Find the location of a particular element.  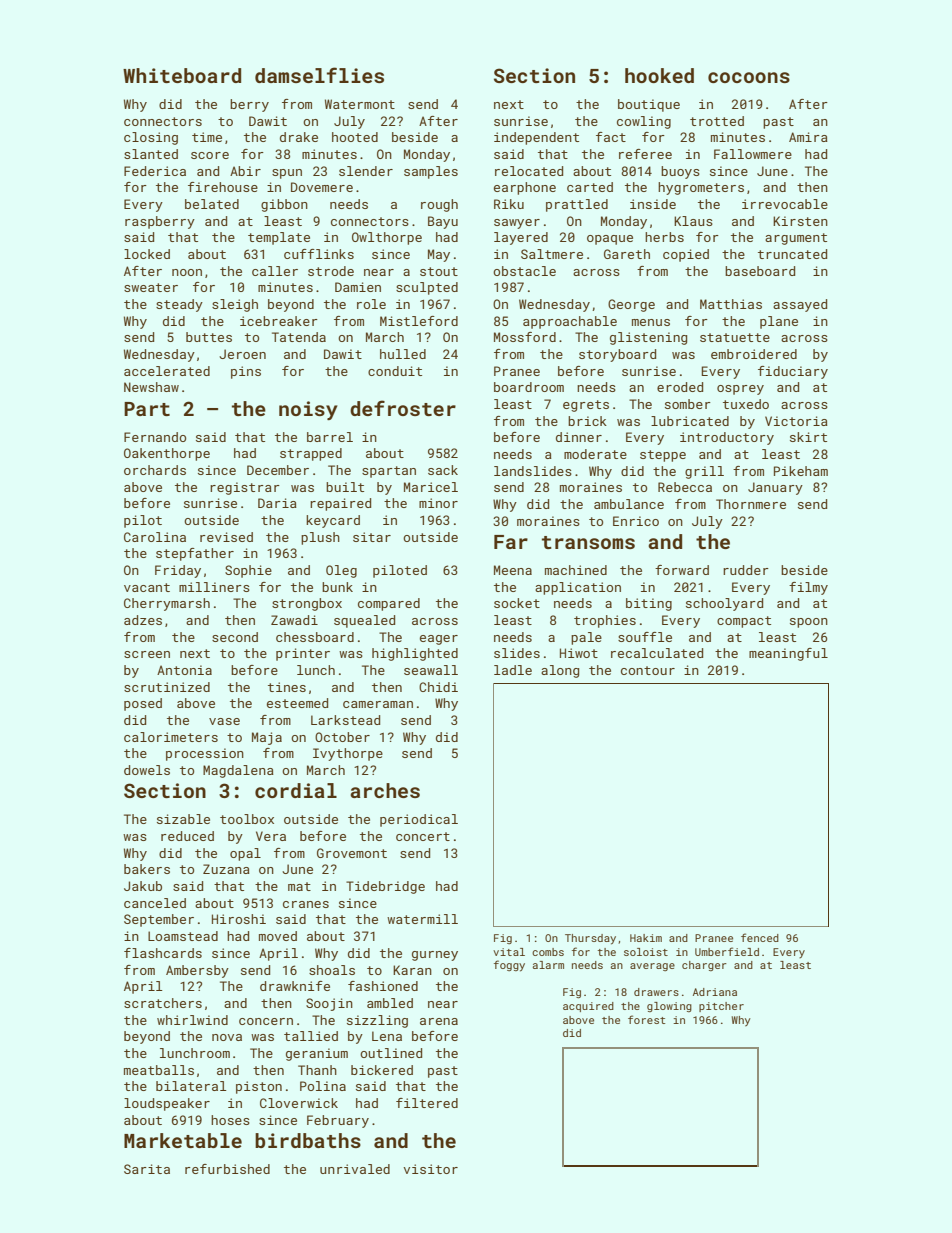

Daria is located at coordinates (277, 503).
